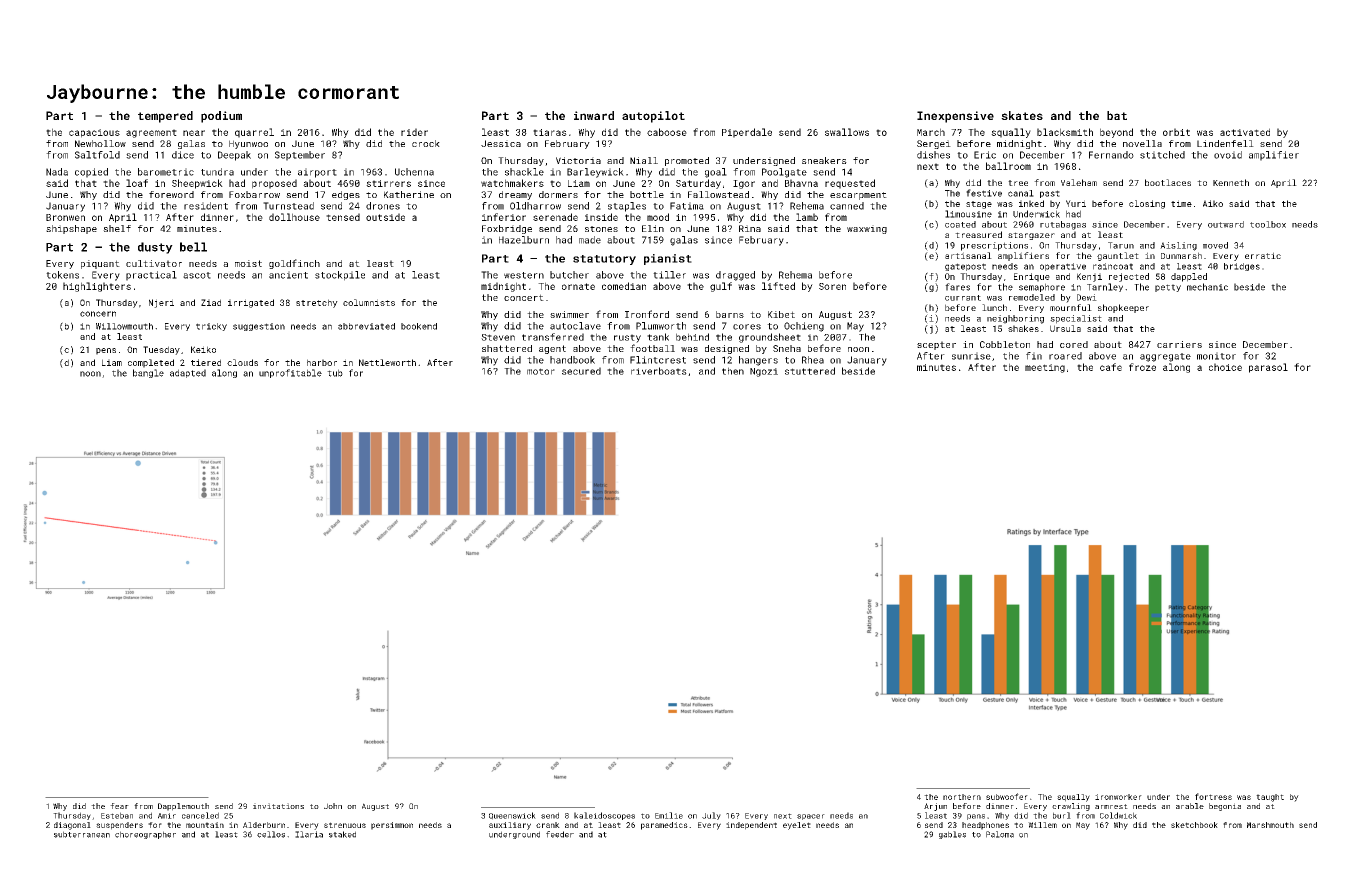 The width and height of the screenshot is (1372, 887). I want to click on stuttered, so click(810, 371).
